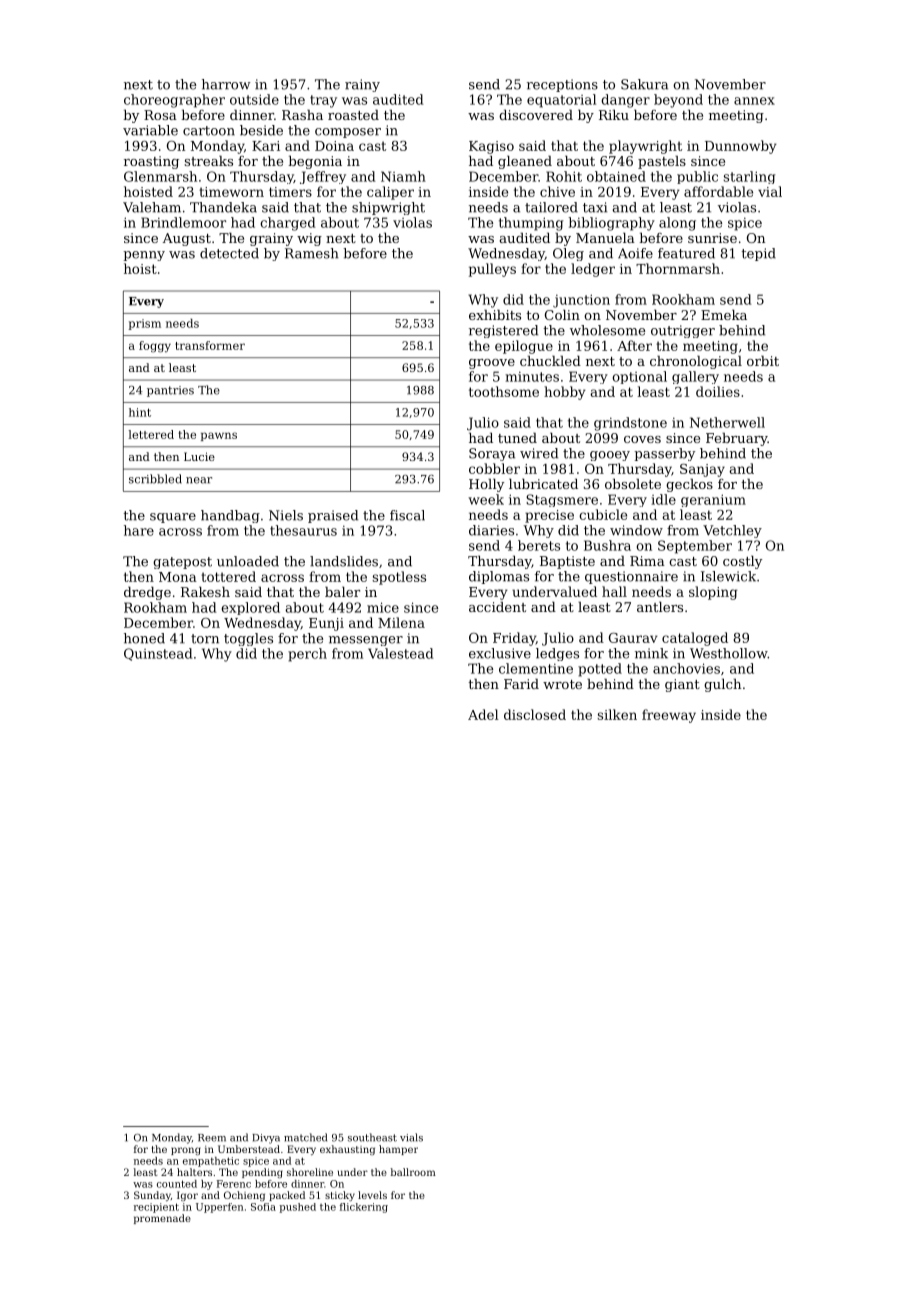 Image resolution: width=908 pixels, height=1316 pixels. I want to click on ballroom, so click(413, 1172).
